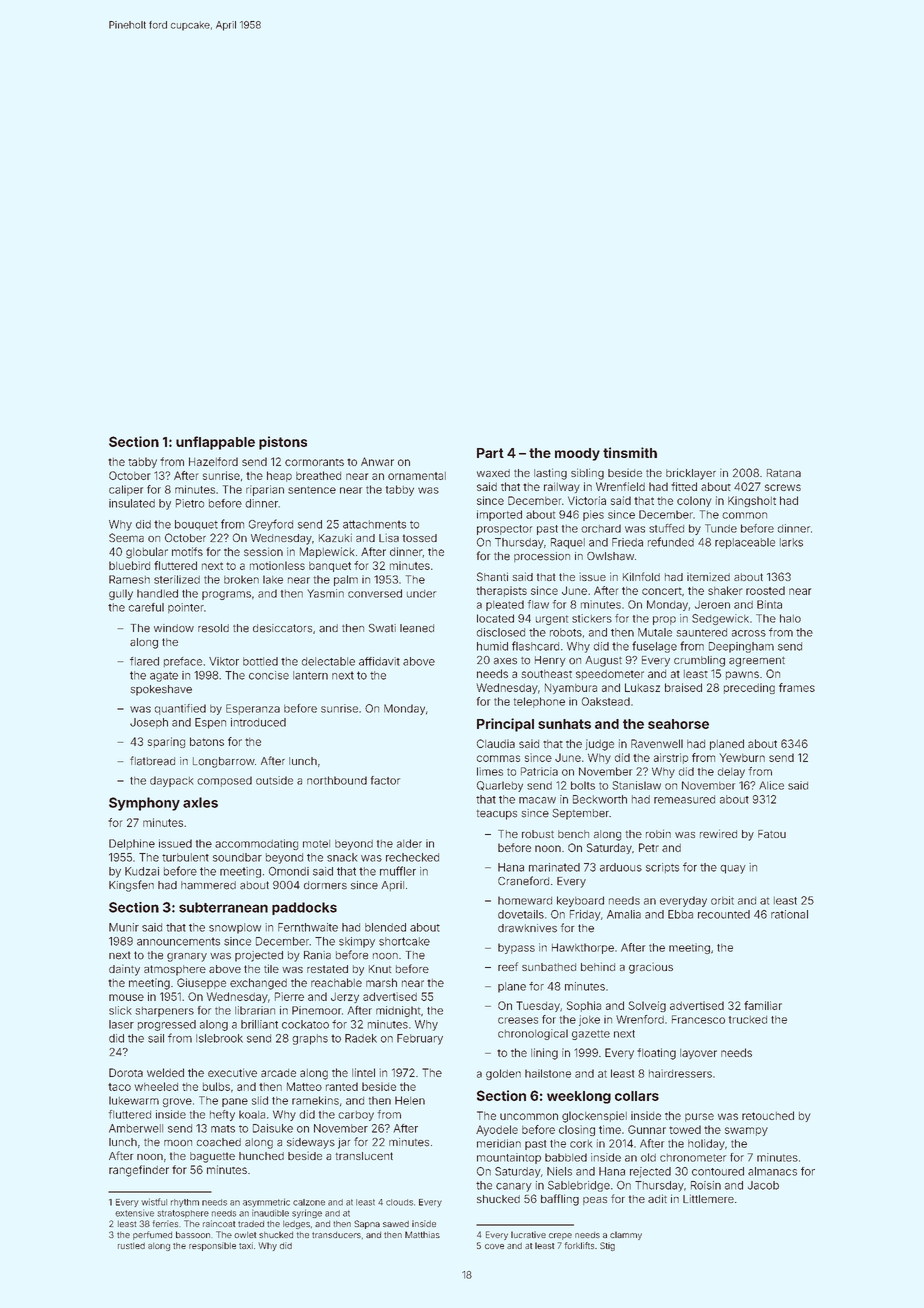  Describe the element at coordinates (212, 1157) in the screenshot. I see `baguette` at that location.
